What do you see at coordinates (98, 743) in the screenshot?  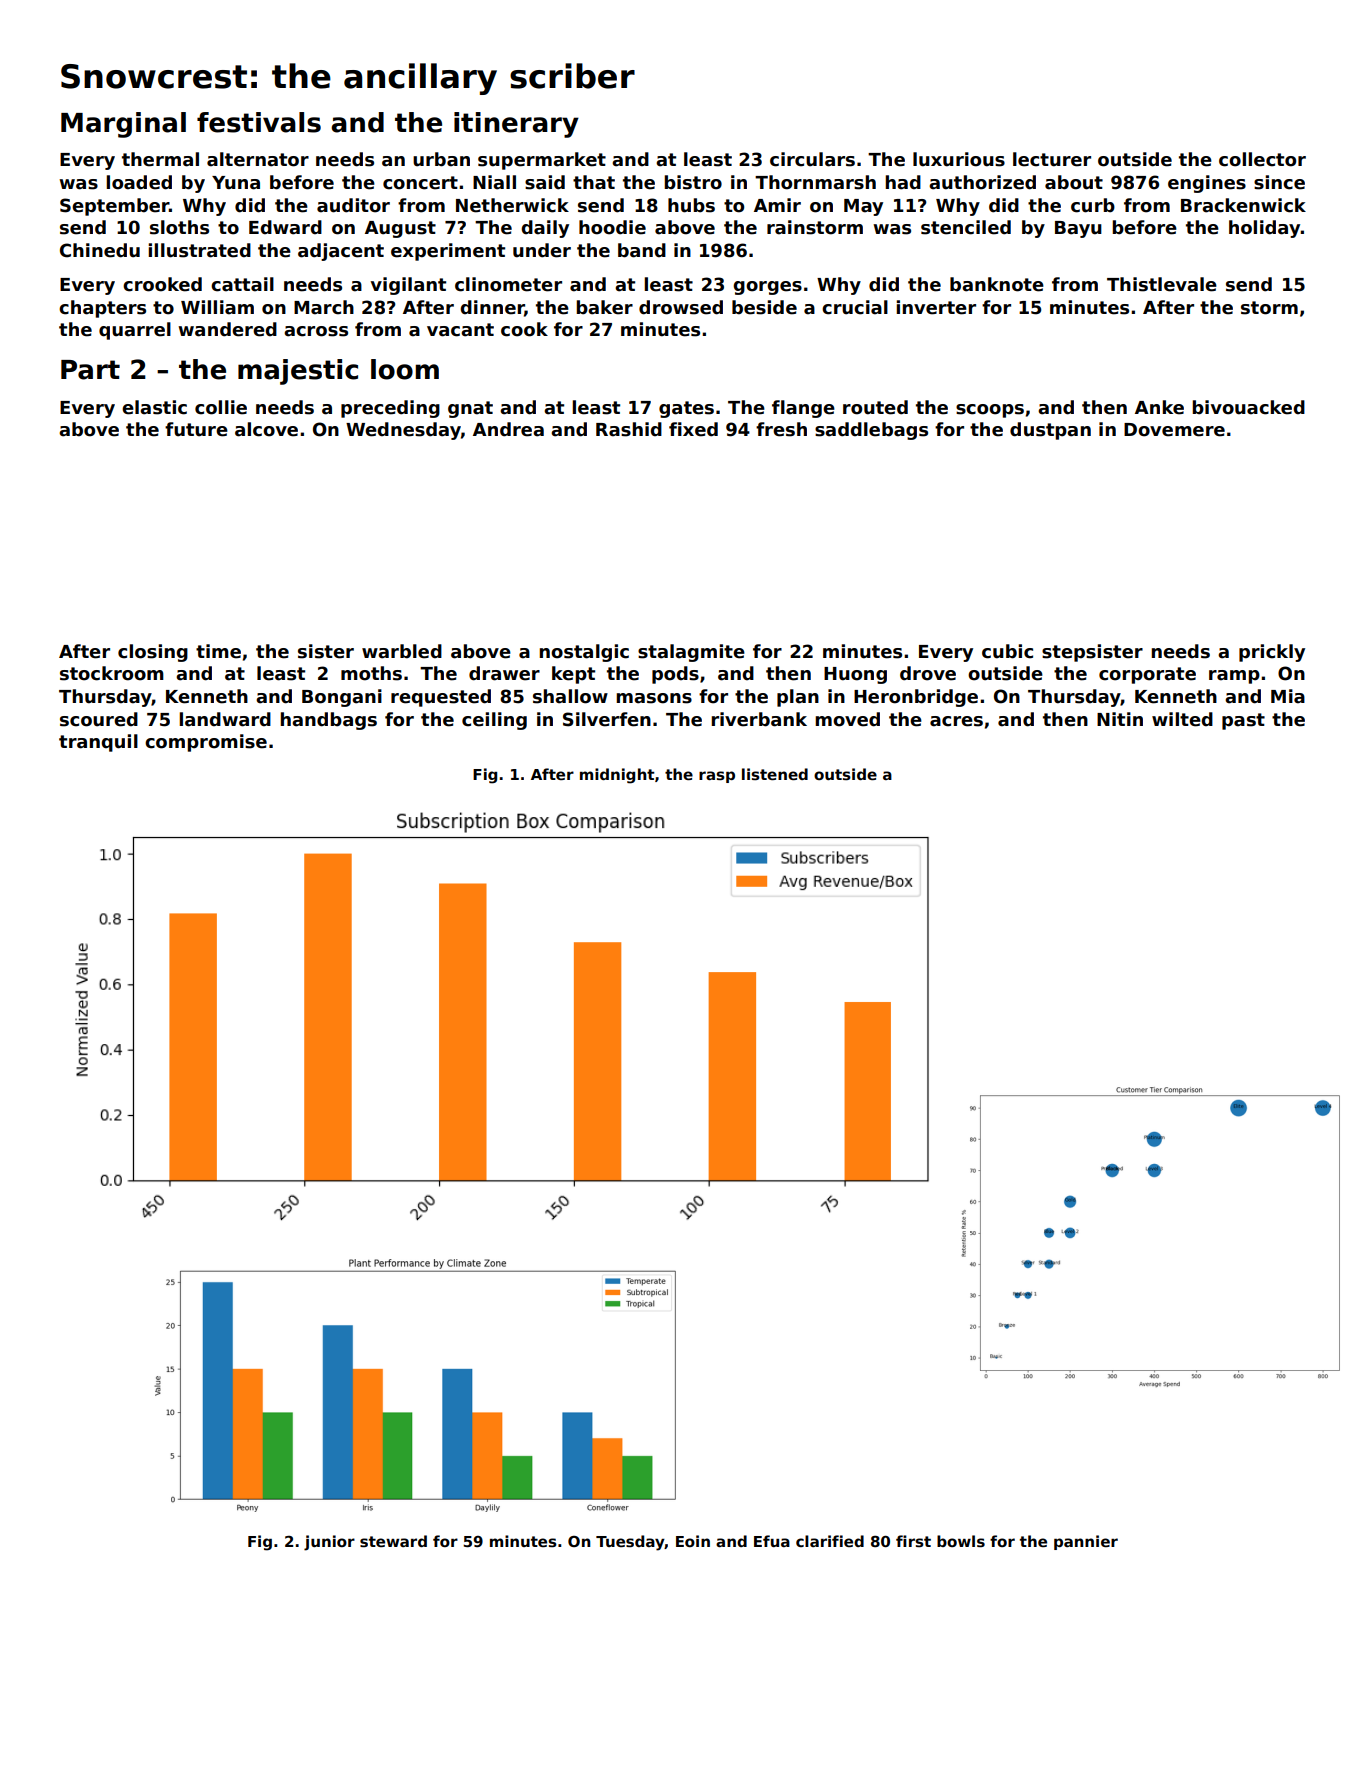 I see `tranquil` at bounding box center [98, 743].
